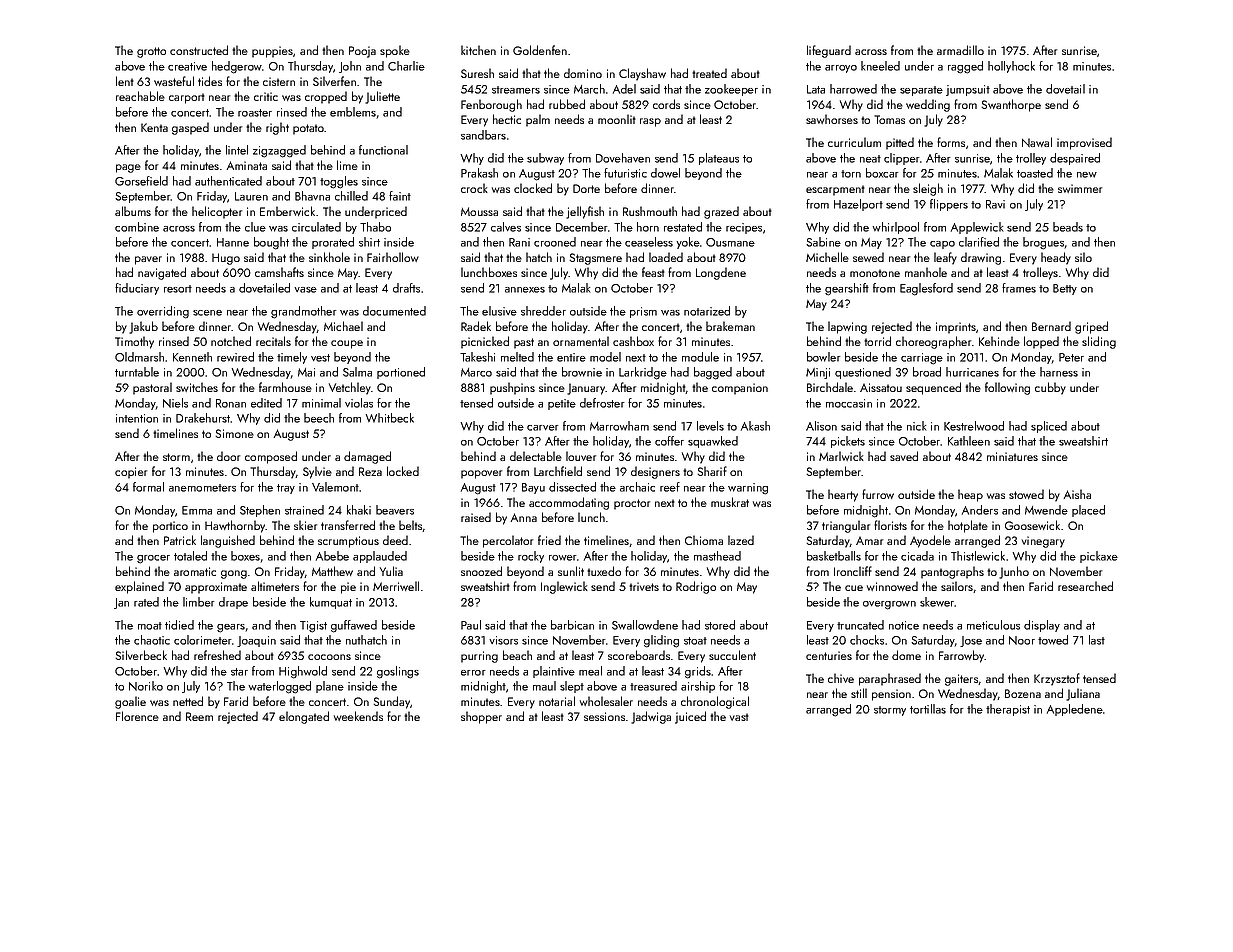 The width and height of the image is (1233, 952). Describe the element at coordinates (960, 50) in the image. I see `armadillo` at that location.
